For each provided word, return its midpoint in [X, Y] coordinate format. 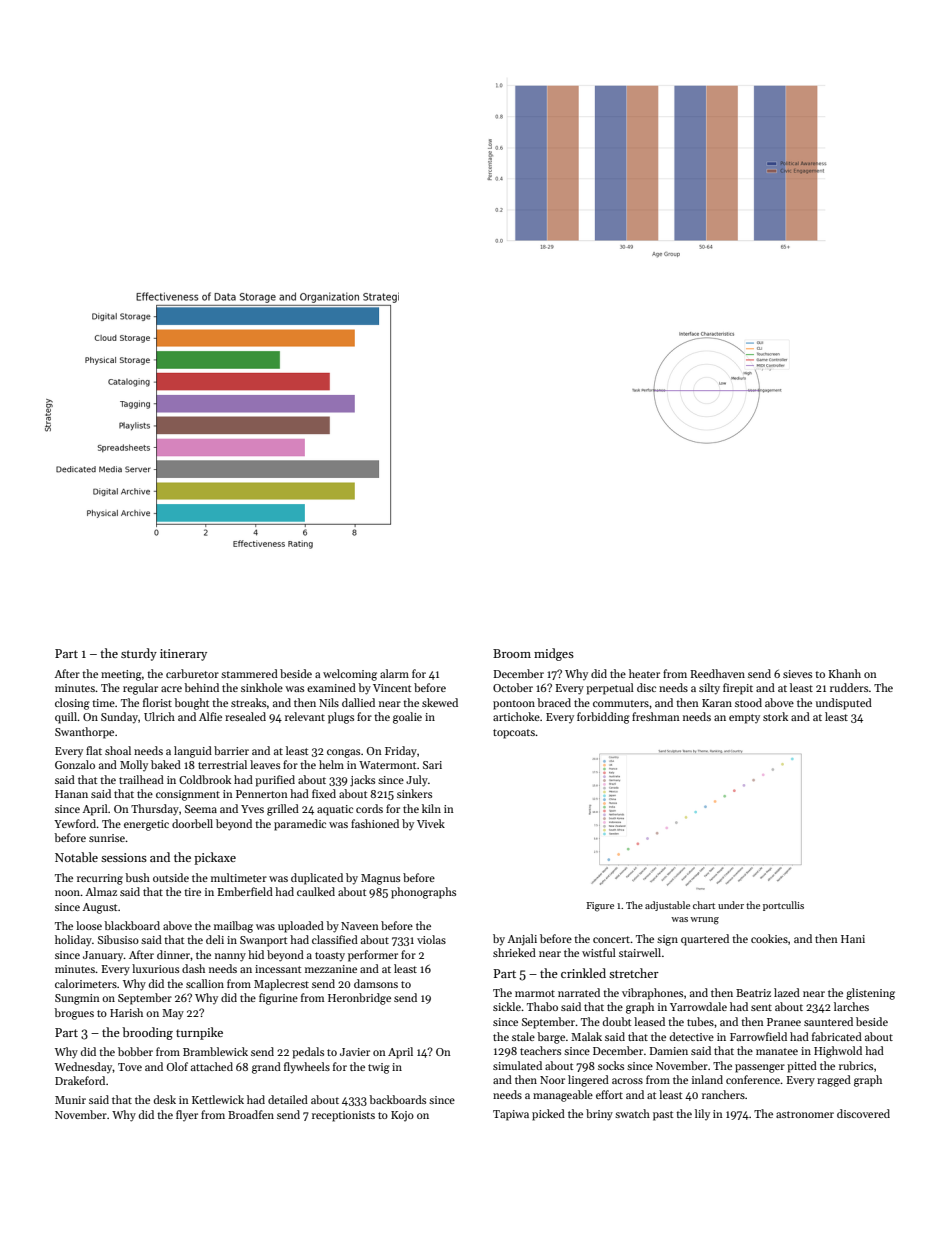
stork [775, 716]
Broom [512, 653]
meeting [121, 675]
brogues [74, 1014]
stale [523, 1036]
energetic [146, 825]
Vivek [431, 823]
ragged [834, 1081]
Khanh [844, 673]
